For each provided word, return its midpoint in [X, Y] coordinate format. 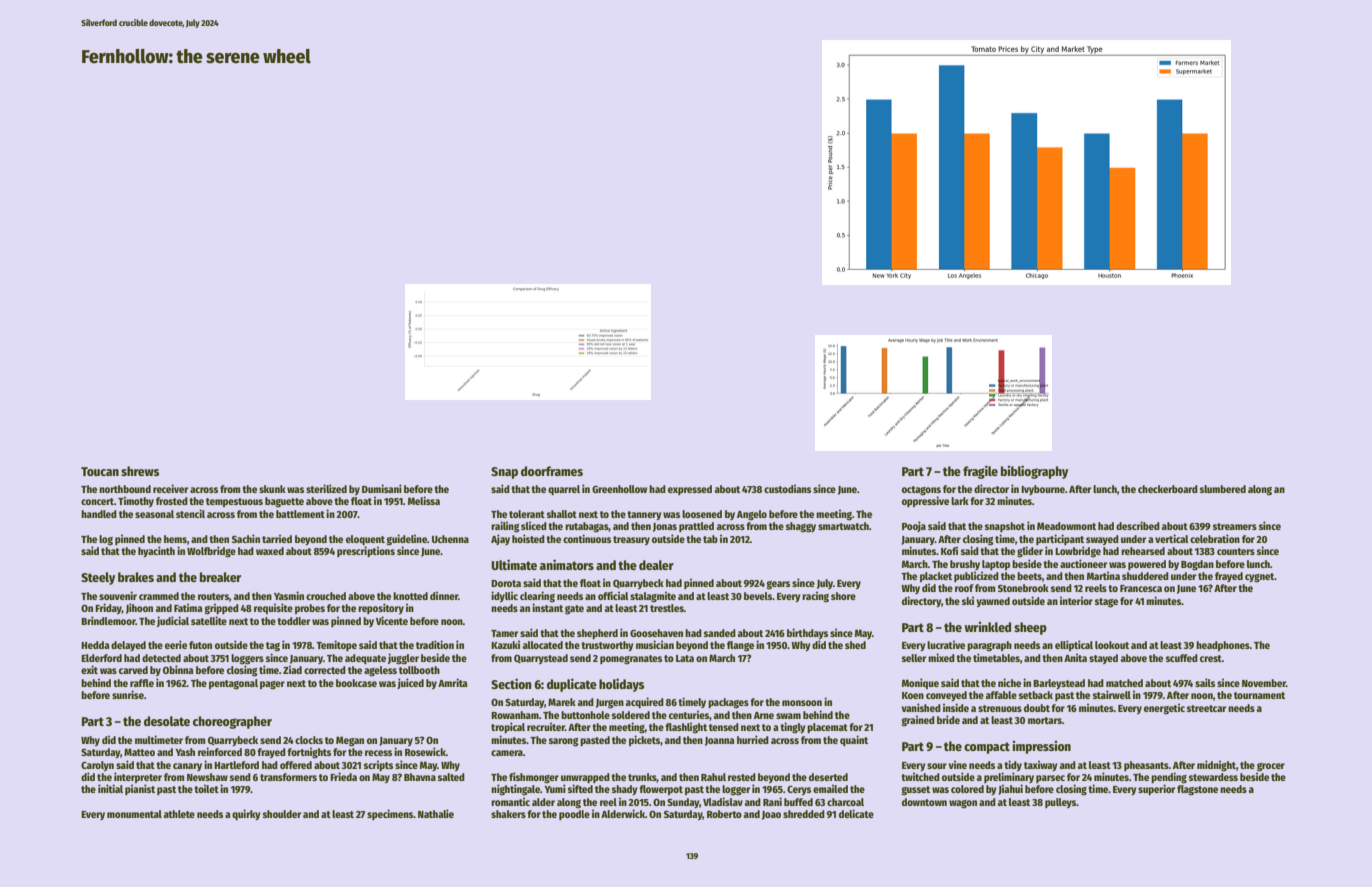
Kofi [949, 550]
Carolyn [97, 766]
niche [1009, 682]
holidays [621, 685]
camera [507, 753]
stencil [190, 513]
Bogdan [1197, 565]
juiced [410, 683]
